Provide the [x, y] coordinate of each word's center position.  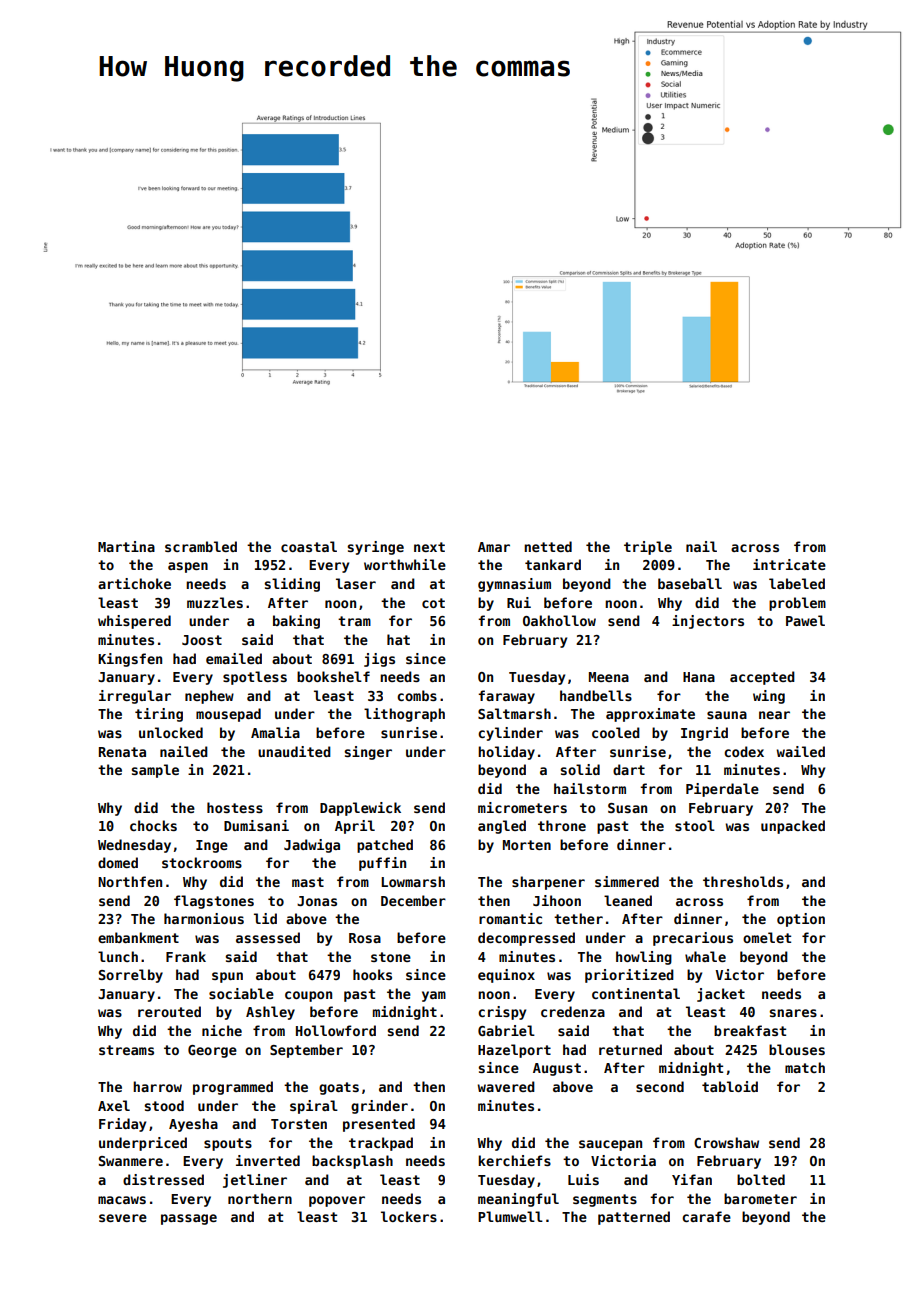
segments [605, 1200]
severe [123, 1218]
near [774, 715]
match [805, 1067]
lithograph [404, 715]
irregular [135, 697]
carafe [706, 1216]
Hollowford [336, 1030]
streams [126, 1050]
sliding [292, 585]
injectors [708, 622]
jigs [379, 660]
